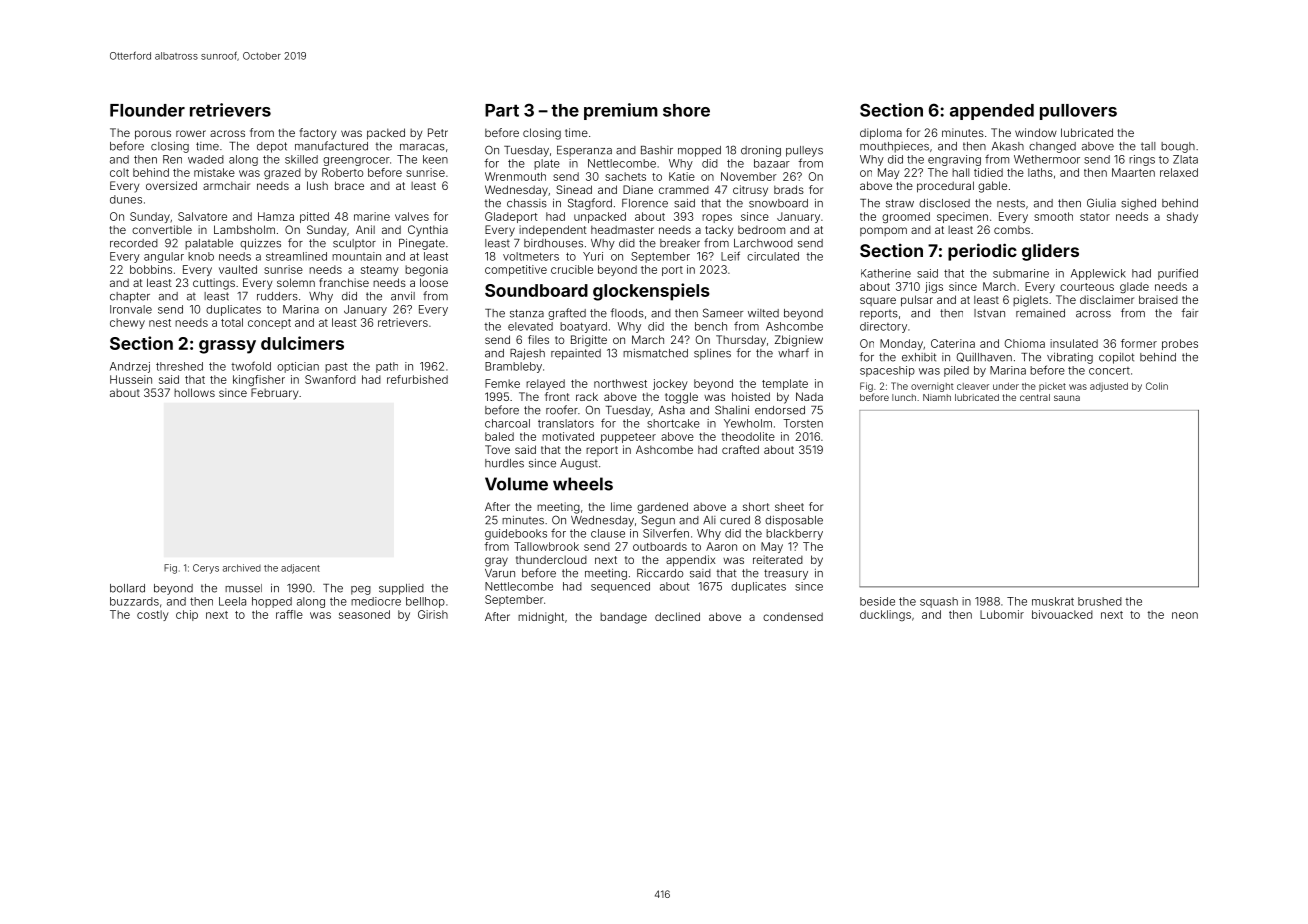 The image size is (1308, 924). Describe the element at coordinates (686, 110) in the screenshot. I see `shore` at that location.
